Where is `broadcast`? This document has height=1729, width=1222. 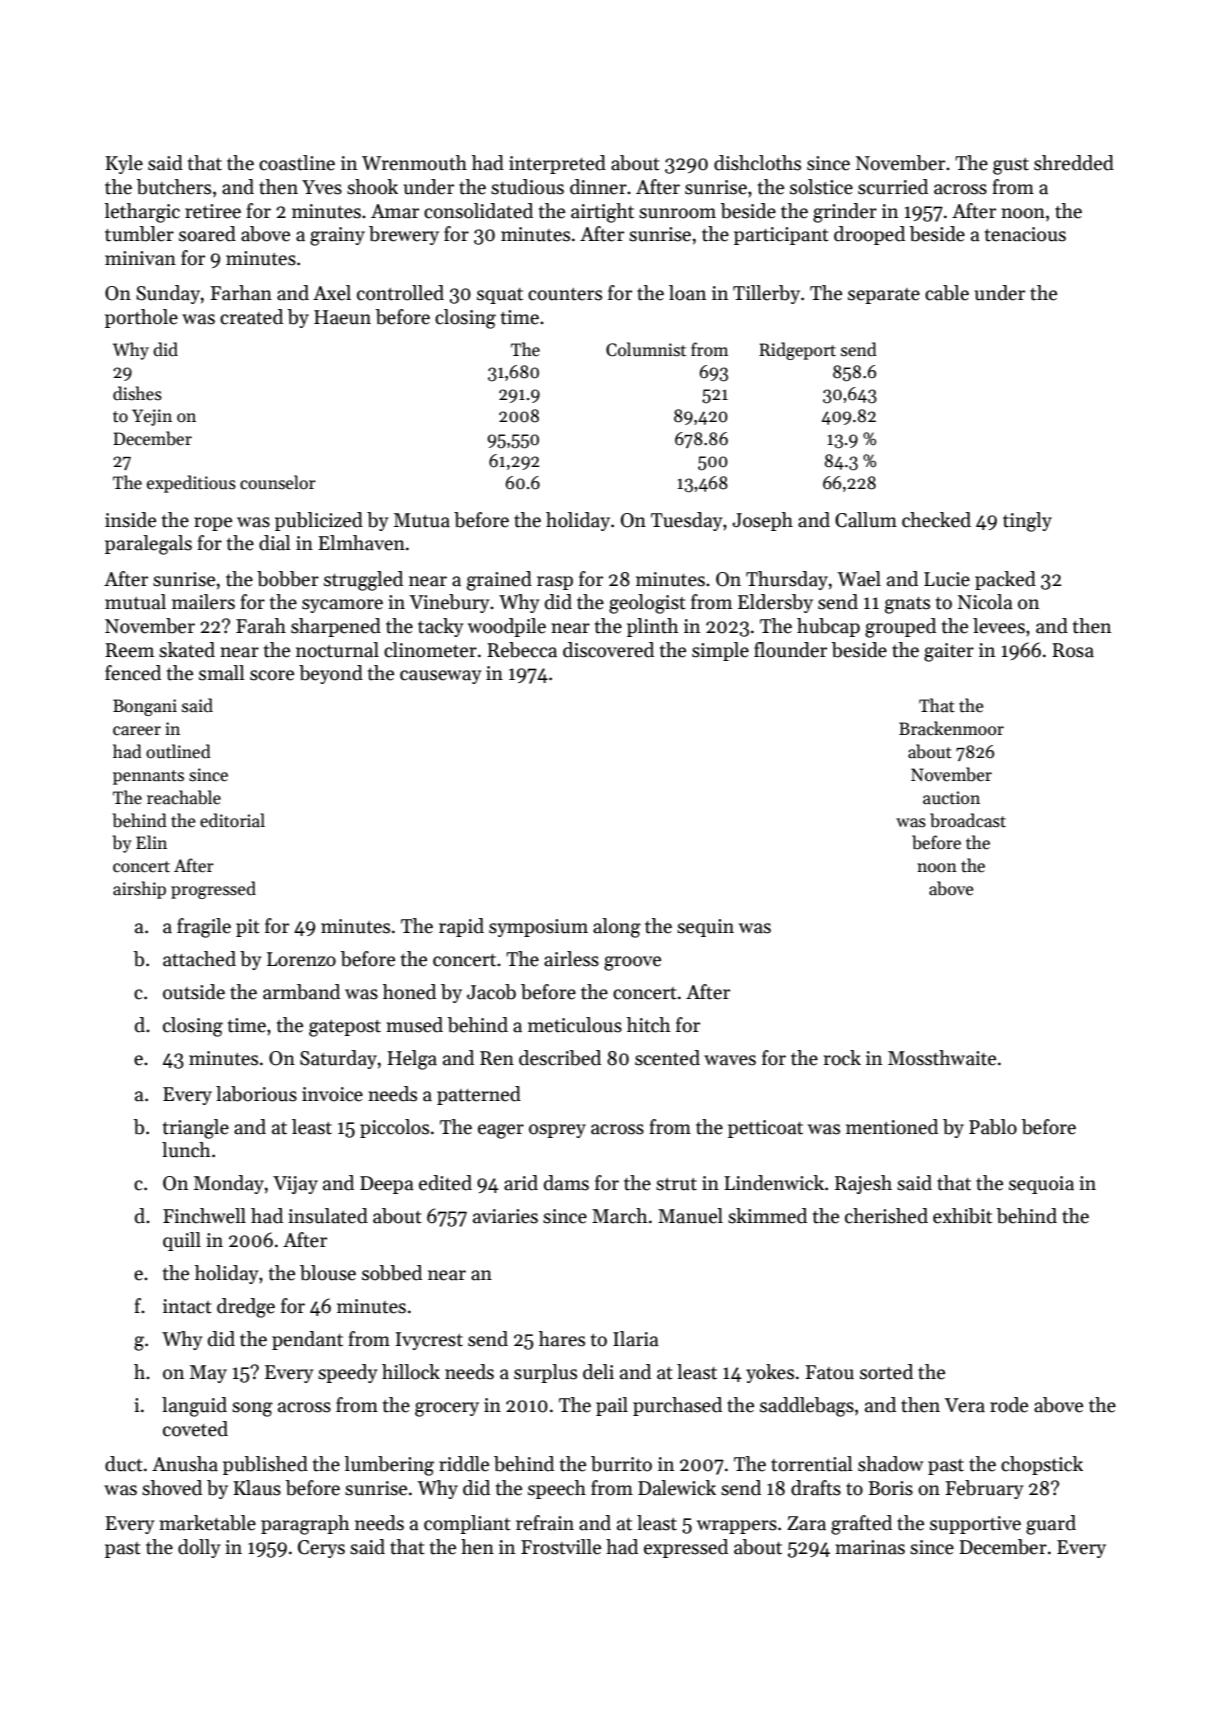
broadcast is located at coordinates (968, 820).
